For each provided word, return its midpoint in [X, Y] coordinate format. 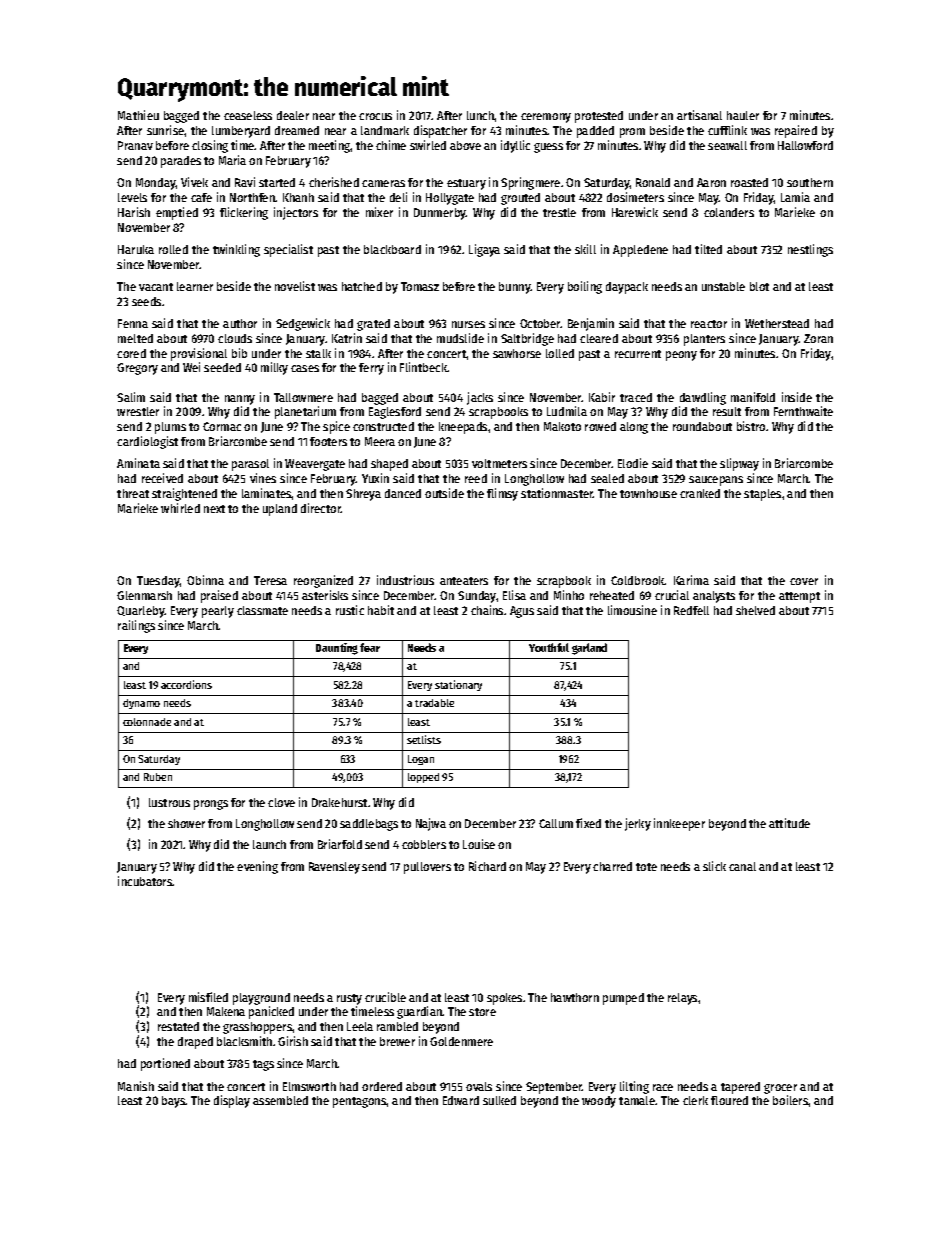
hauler [743, 115]
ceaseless [248, 115]
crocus [375, 116]
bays [174, 1102]
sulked [499, 1100]
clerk [695, 1100]
